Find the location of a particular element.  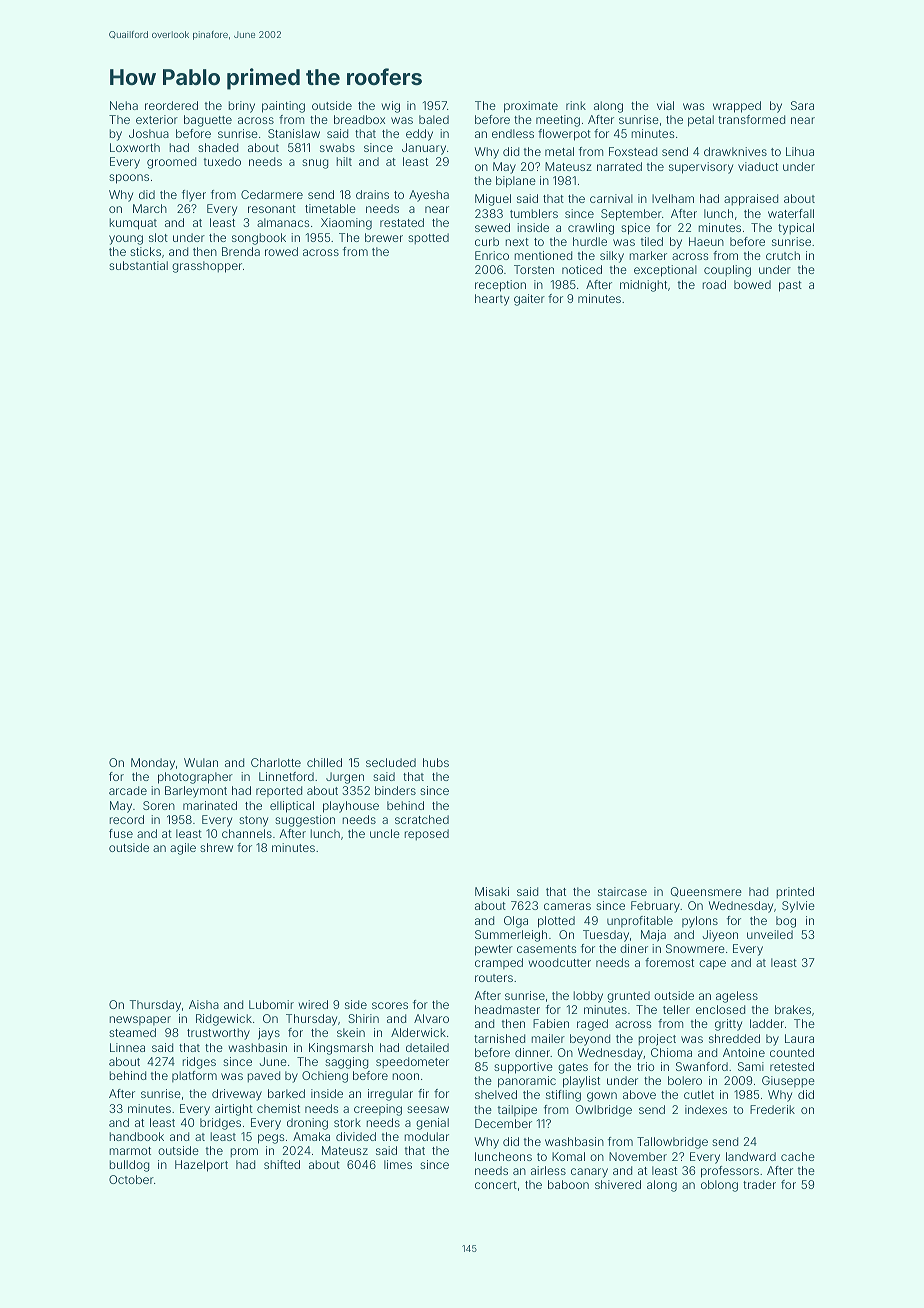

concert is located at coordinates (496, 1185).
